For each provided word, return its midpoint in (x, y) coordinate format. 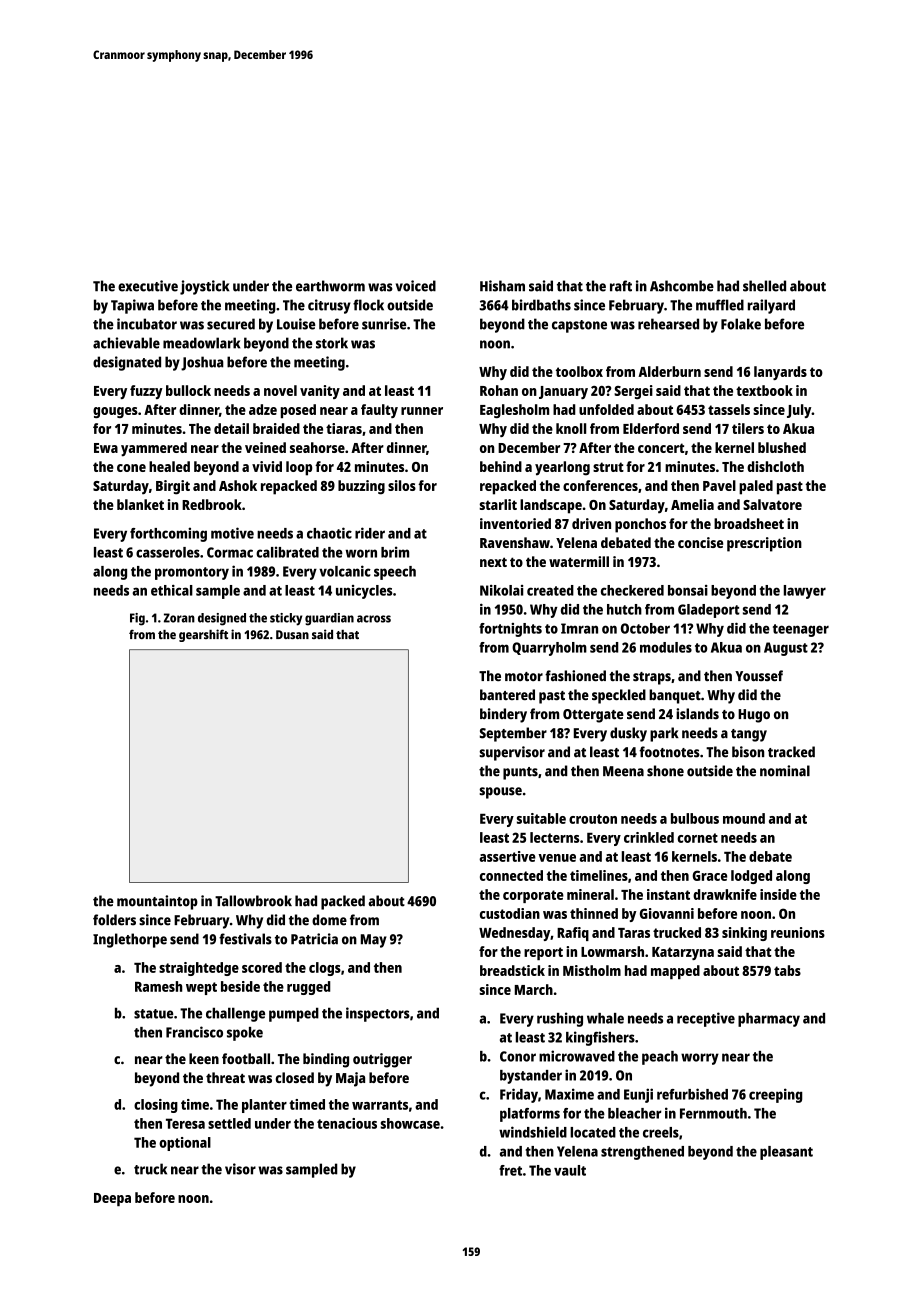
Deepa (112, 1199)
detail (231, 428)
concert (661, 448)
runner (422, 411)
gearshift (203, 635)
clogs (325, 969)
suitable (541, 818)
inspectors (378, 1014)
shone (665, 771)
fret (510, 1170)
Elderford (651, 428)
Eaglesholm (514, 411)
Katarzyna (683, 953)
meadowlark (201, 343)
